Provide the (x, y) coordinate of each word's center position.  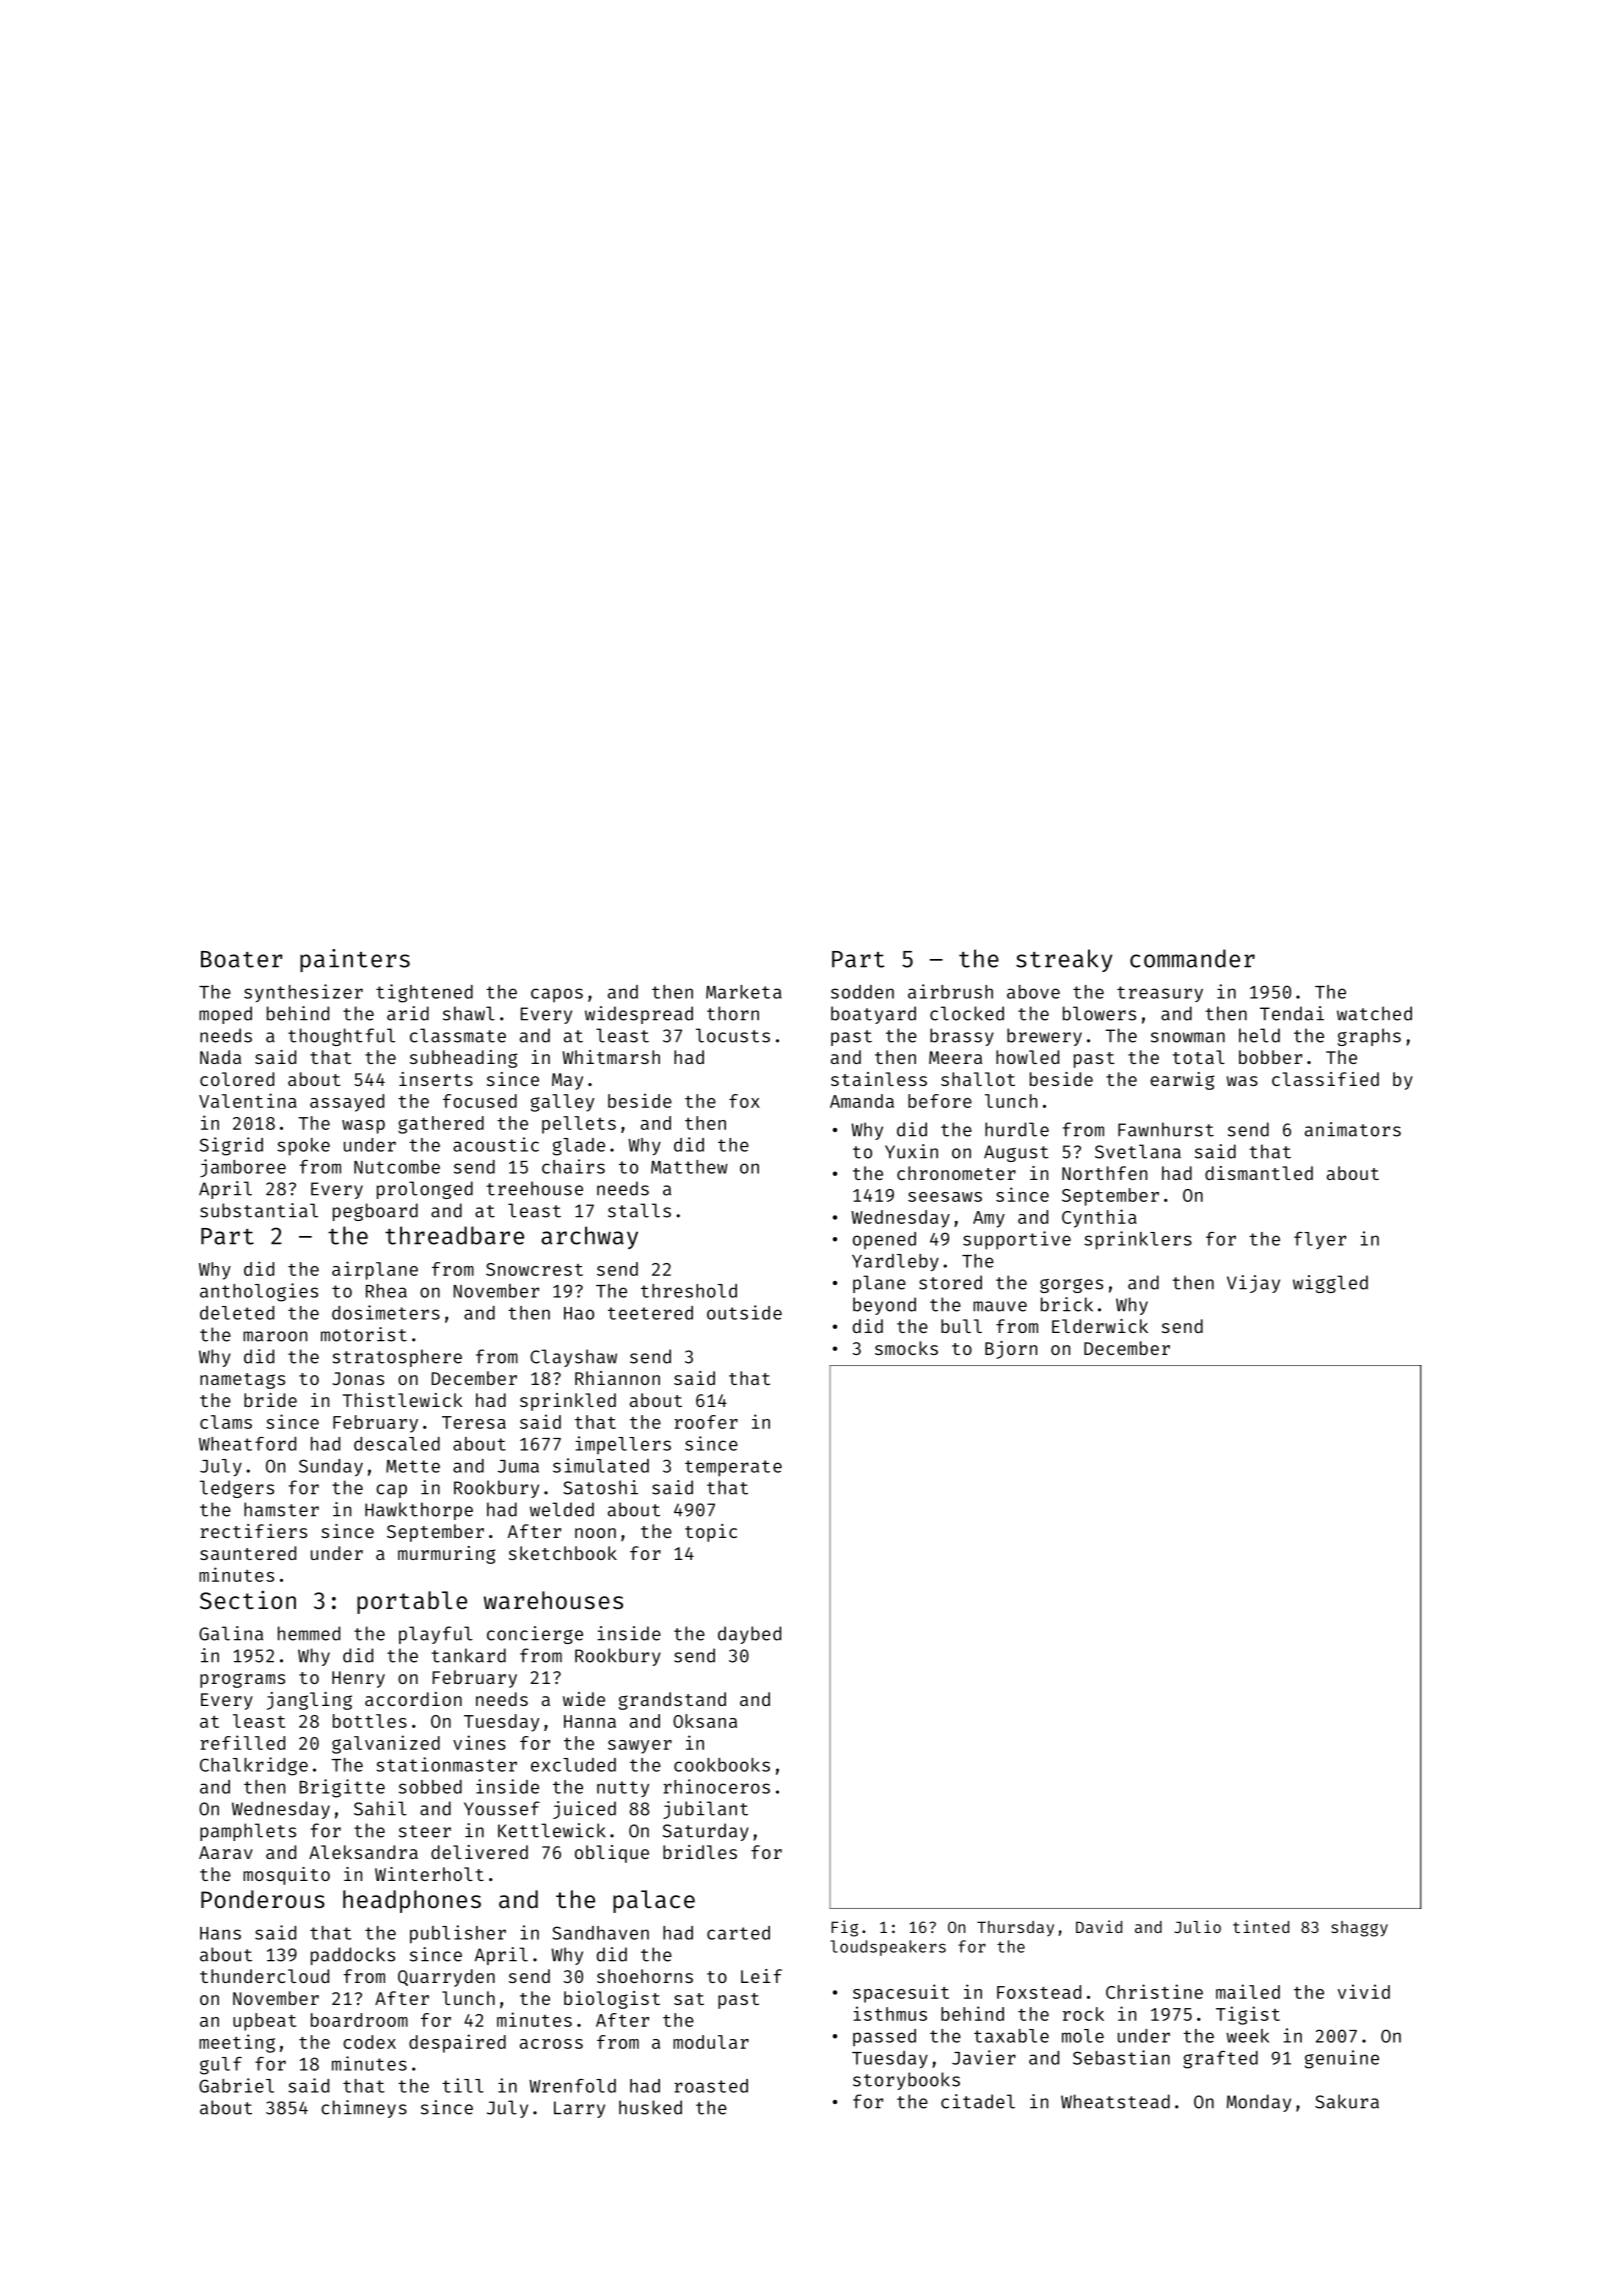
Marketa (744, 992)
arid (408, 1013)
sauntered (248, 1553)
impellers (623, 1445)
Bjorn (1011, 1350)
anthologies (259, 1292)
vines (479, 1742)
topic (711, 1533)
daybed (749, 1635)
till (462, 2085)
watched (1374, 1013)
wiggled (1330, 1284)
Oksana (705, 1721)
